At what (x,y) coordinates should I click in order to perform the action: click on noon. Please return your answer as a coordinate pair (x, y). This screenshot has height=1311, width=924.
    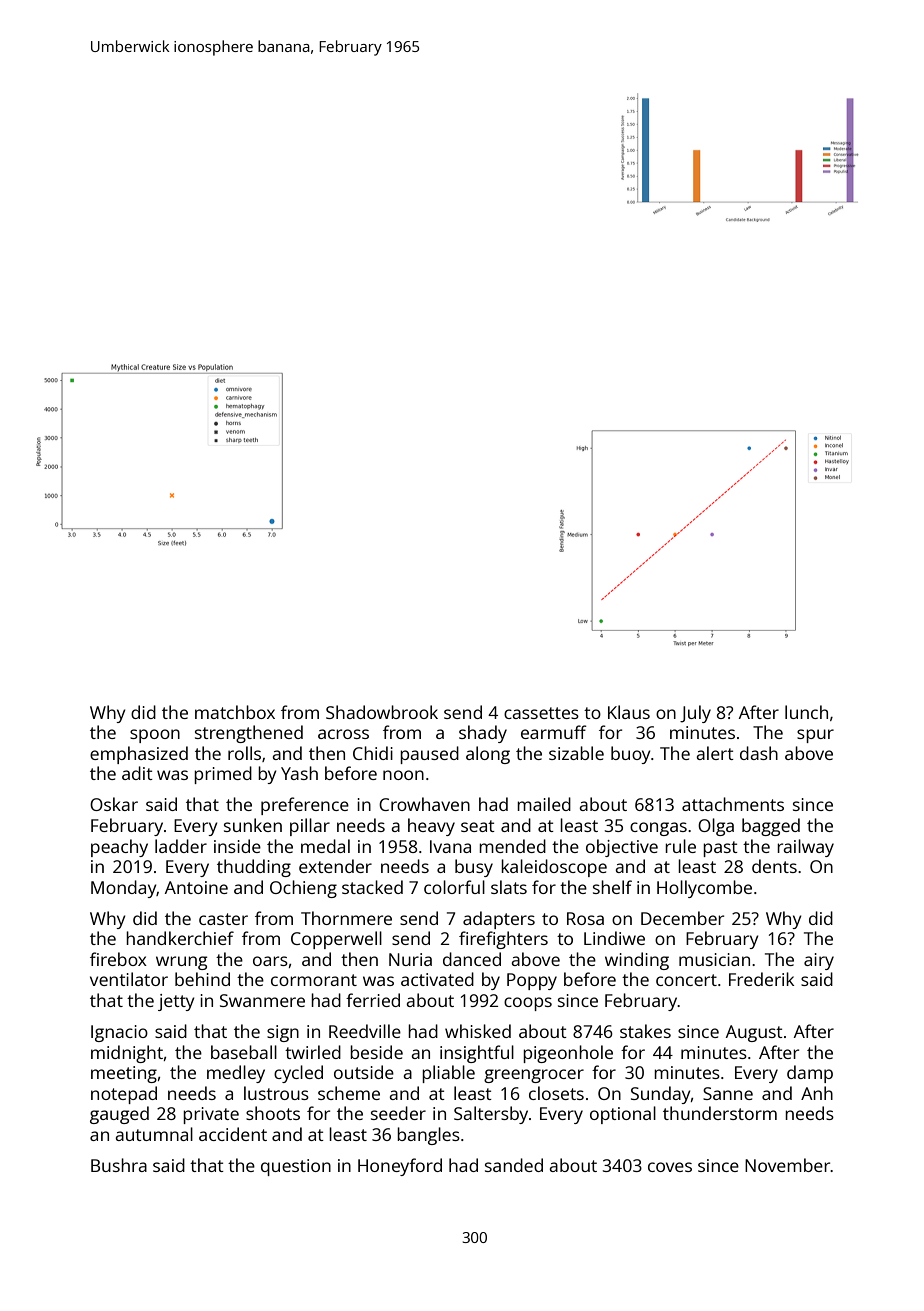
    Looking at the image, I should click on (403, 775).
